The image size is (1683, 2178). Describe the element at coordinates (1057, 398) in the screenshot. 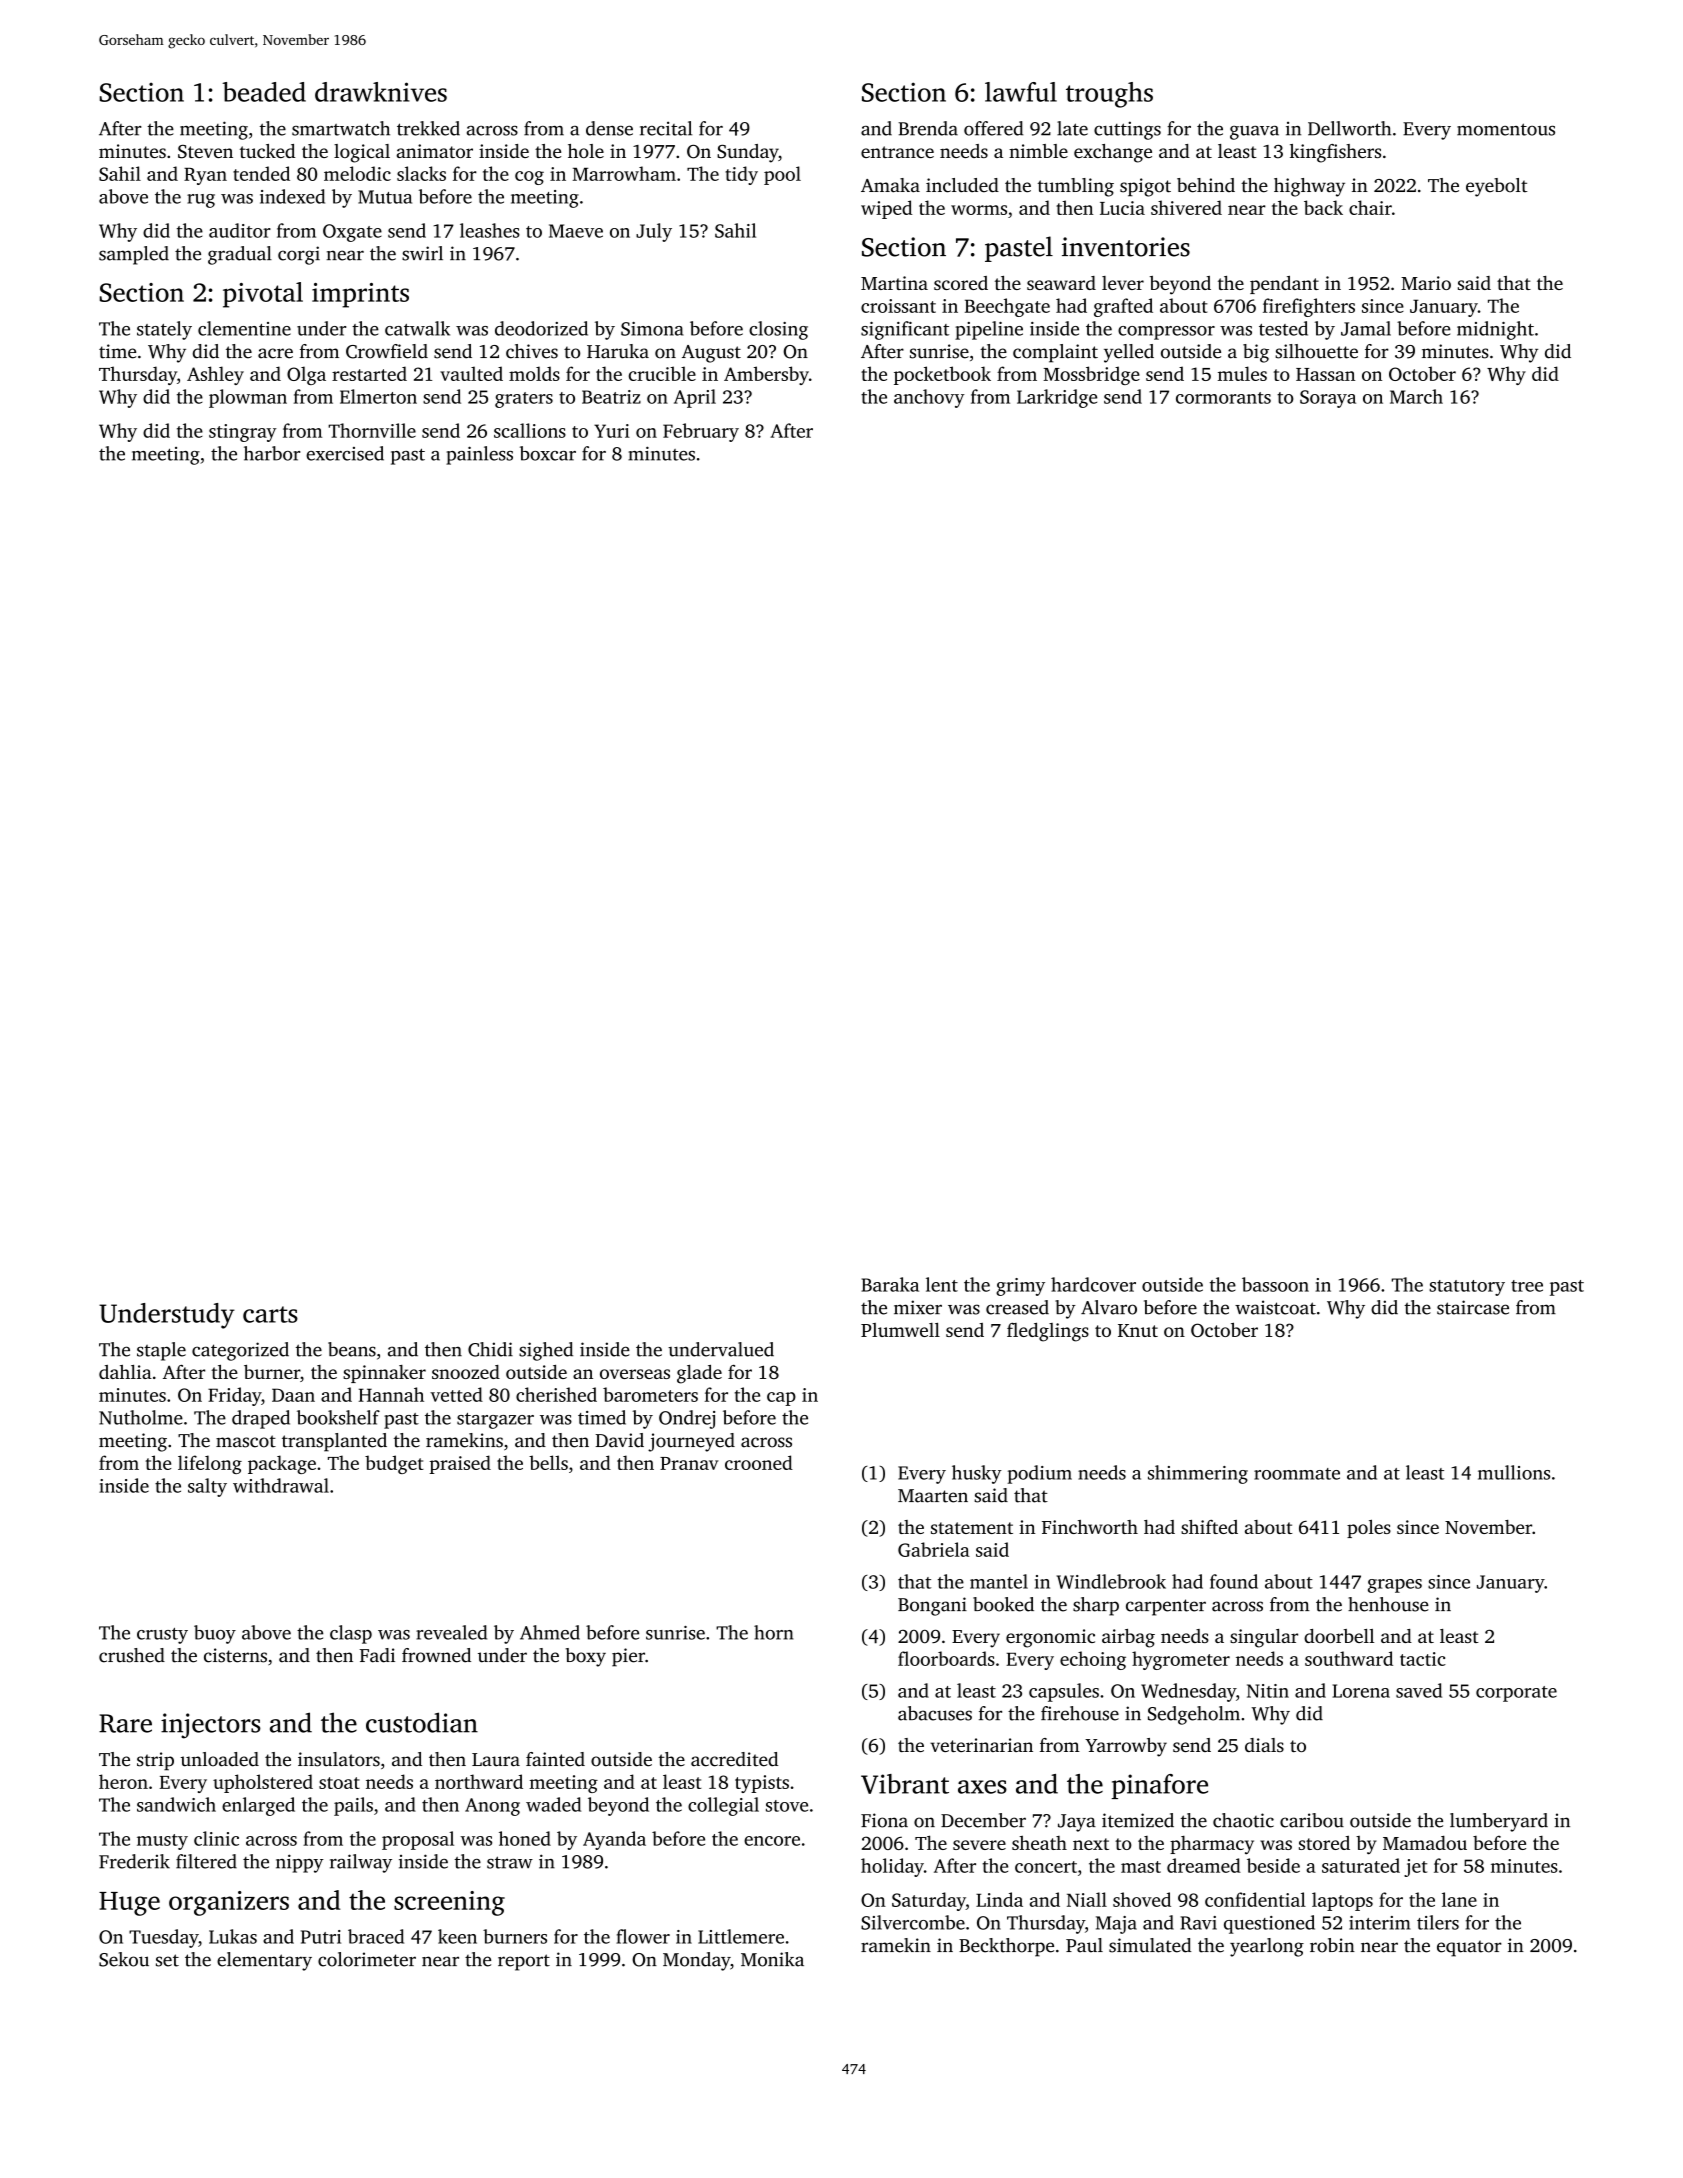

I see `Larkridge` at that location.
